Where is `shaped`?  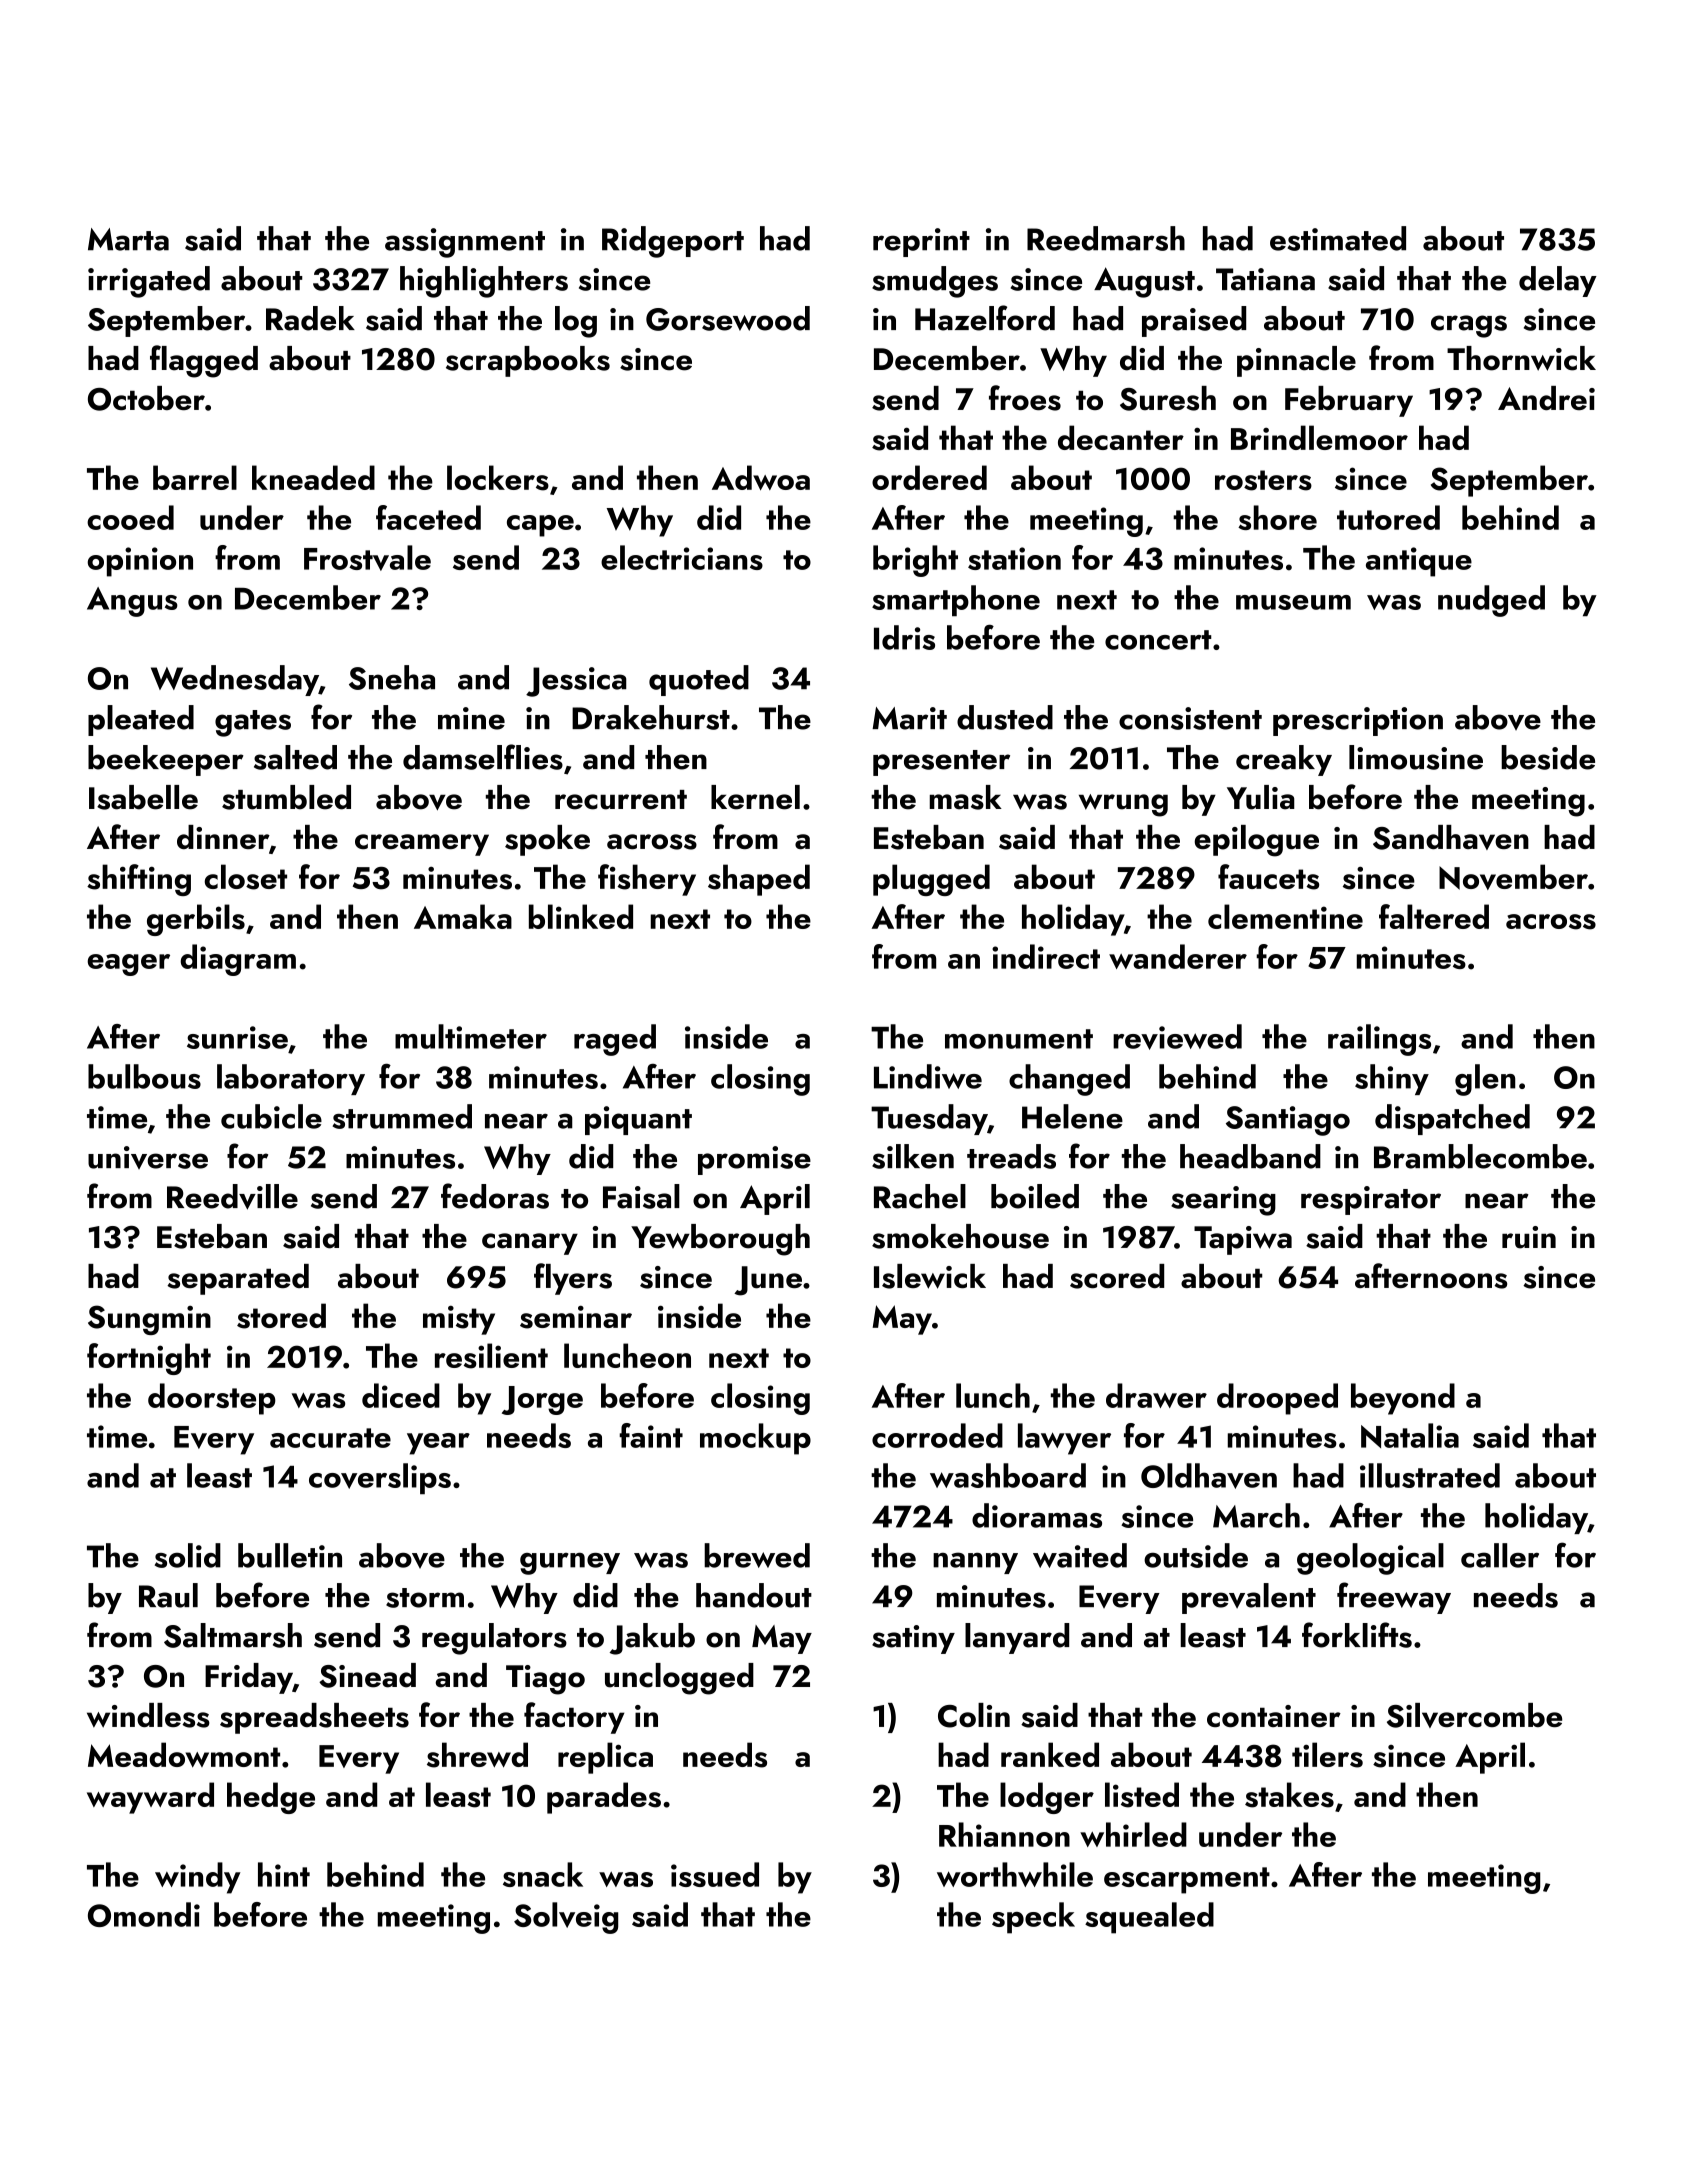 shaped is located at coordinates (759, 880).
